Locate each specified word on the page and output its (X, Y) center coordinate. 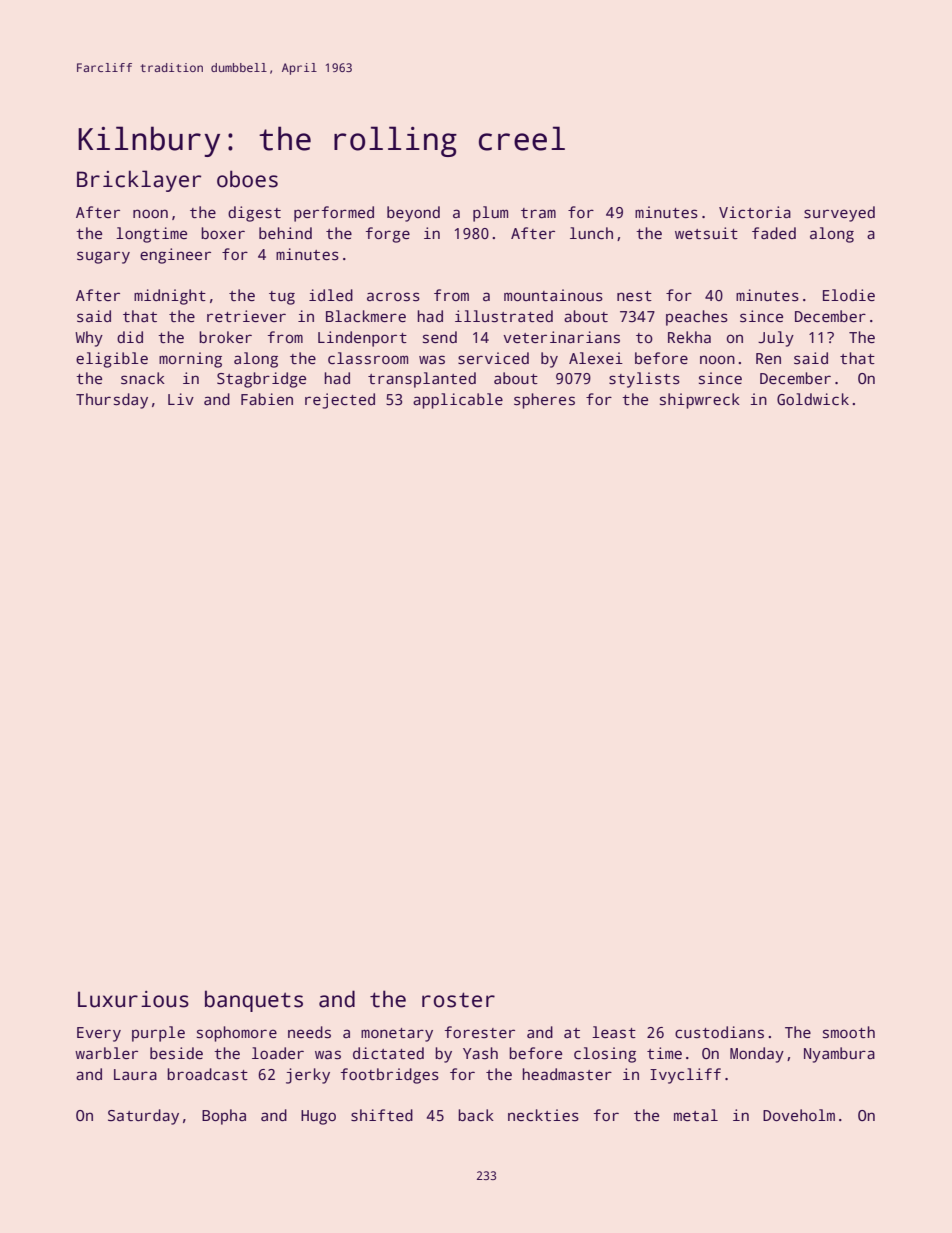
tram (538, 213)
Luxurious (133, 999)
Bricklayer (139, 181)
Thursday (112, 401)
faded (774, 233)
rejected (340, 401)
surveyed (839, 214)
